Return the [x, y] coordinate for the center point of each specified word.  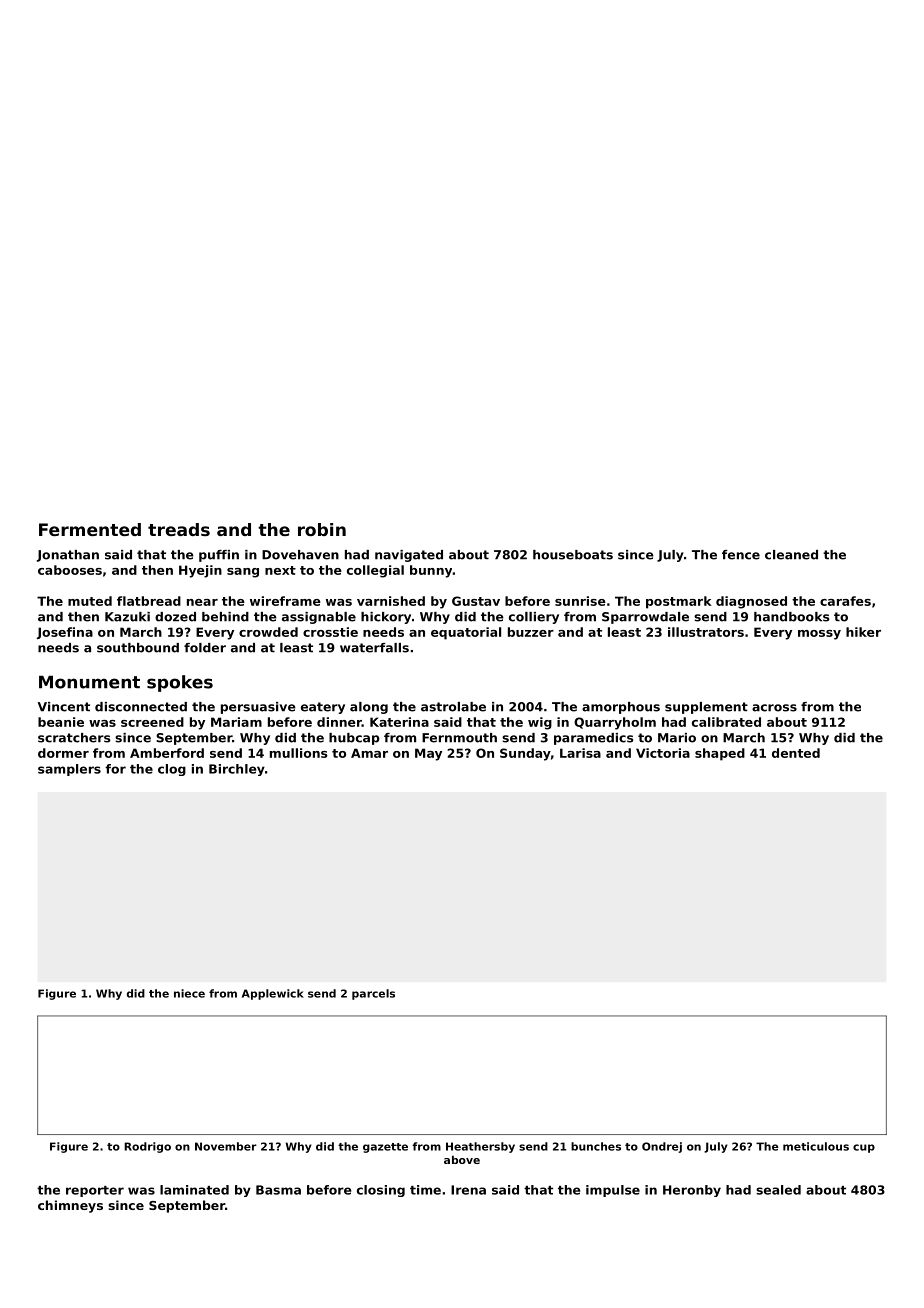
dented [796, 753]
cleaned [791, 555]
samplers [69, 770]
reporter [95, 1191]
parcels [373, 994]
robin [322, 529]
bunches [596, 1146]
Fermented [90, 529]
